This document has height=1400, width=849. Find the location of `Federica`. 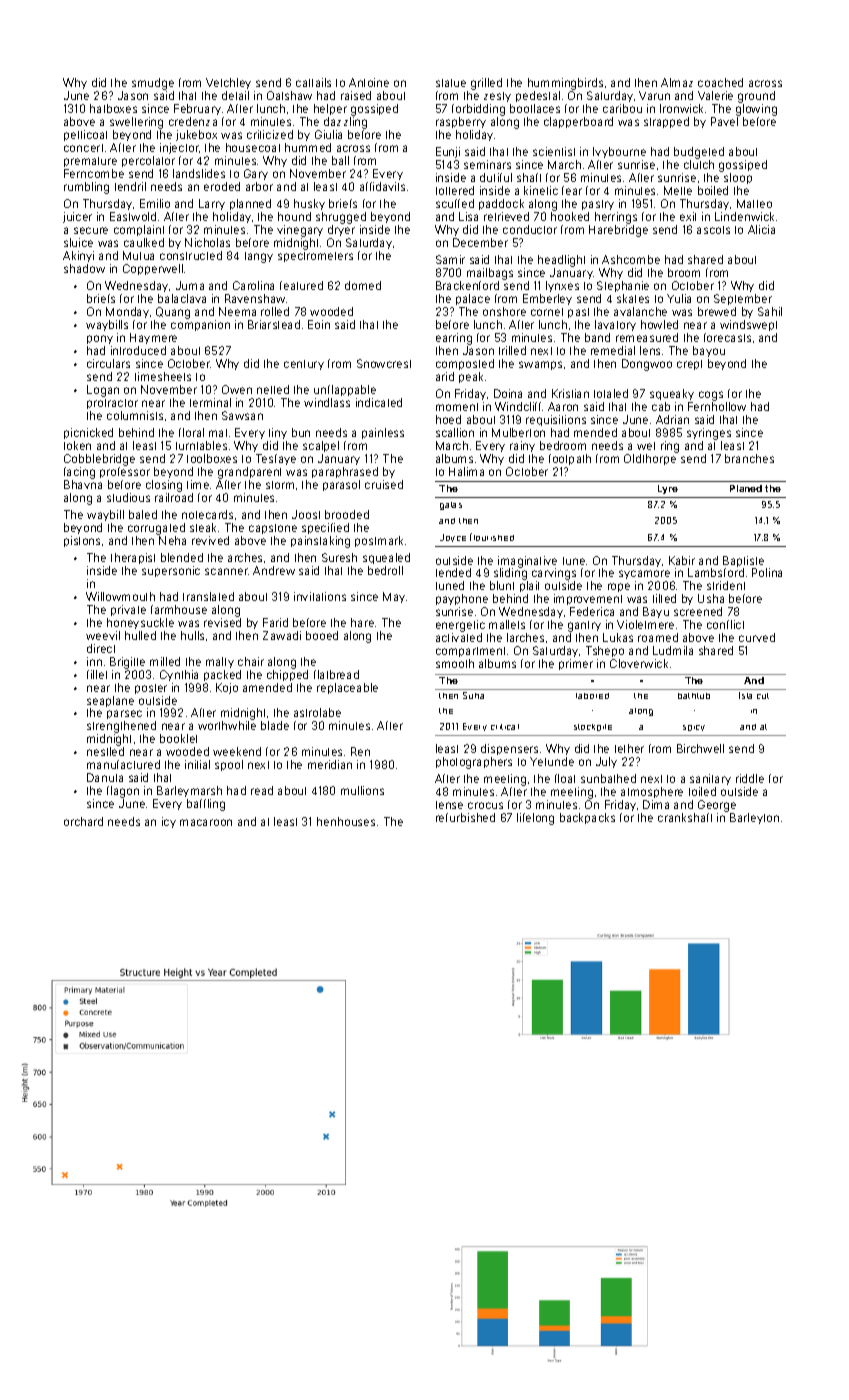

Federica is located at coordinates (592, 611).
